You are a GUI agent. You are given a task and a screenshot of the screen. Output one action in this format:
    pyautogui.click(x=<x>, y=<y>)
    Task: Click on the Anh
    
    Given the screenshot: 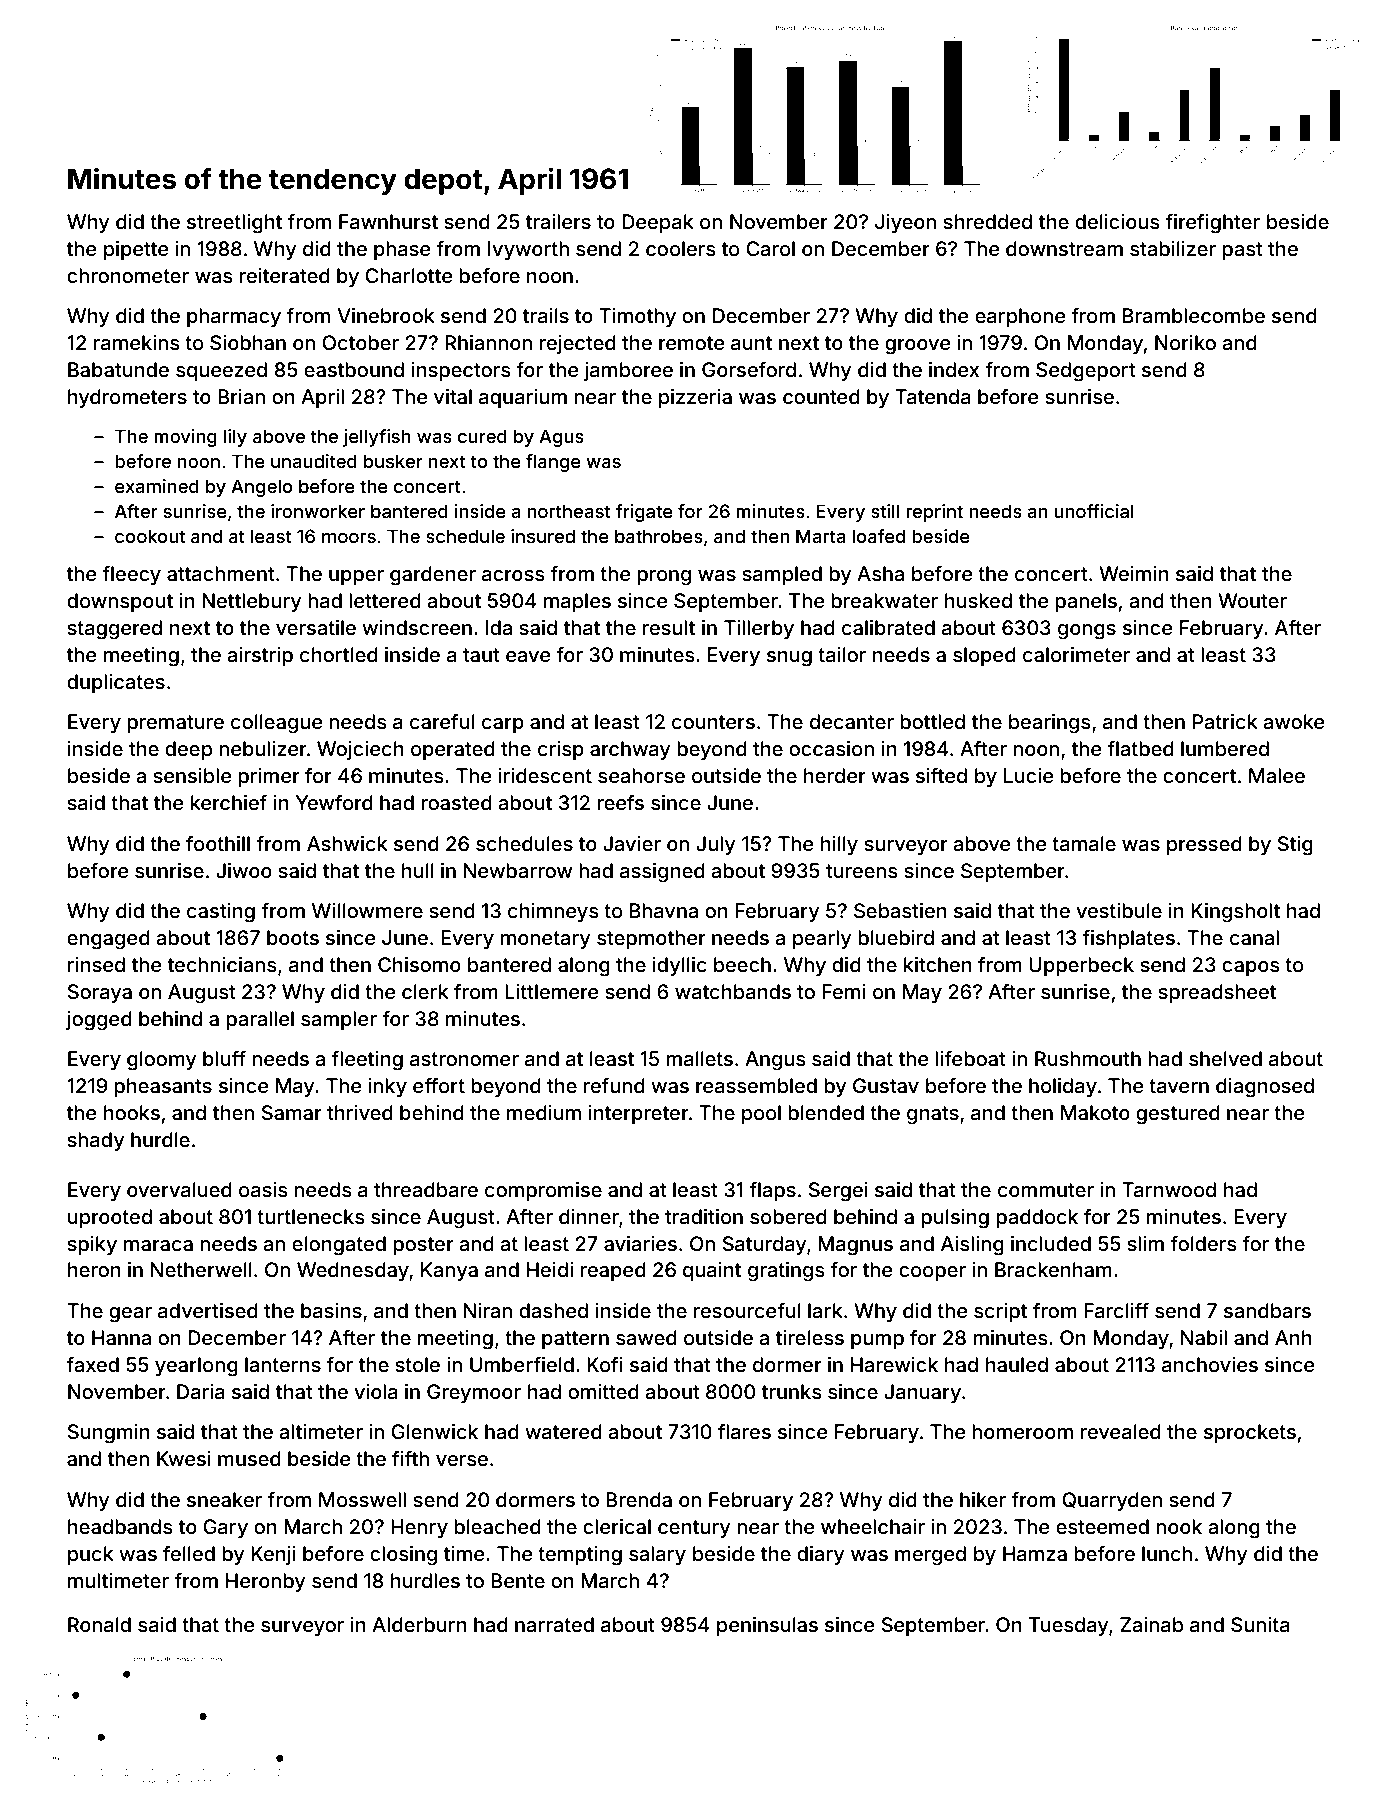 What is the action you would take?
    pyautogui.click(x=1293, y=1337)
